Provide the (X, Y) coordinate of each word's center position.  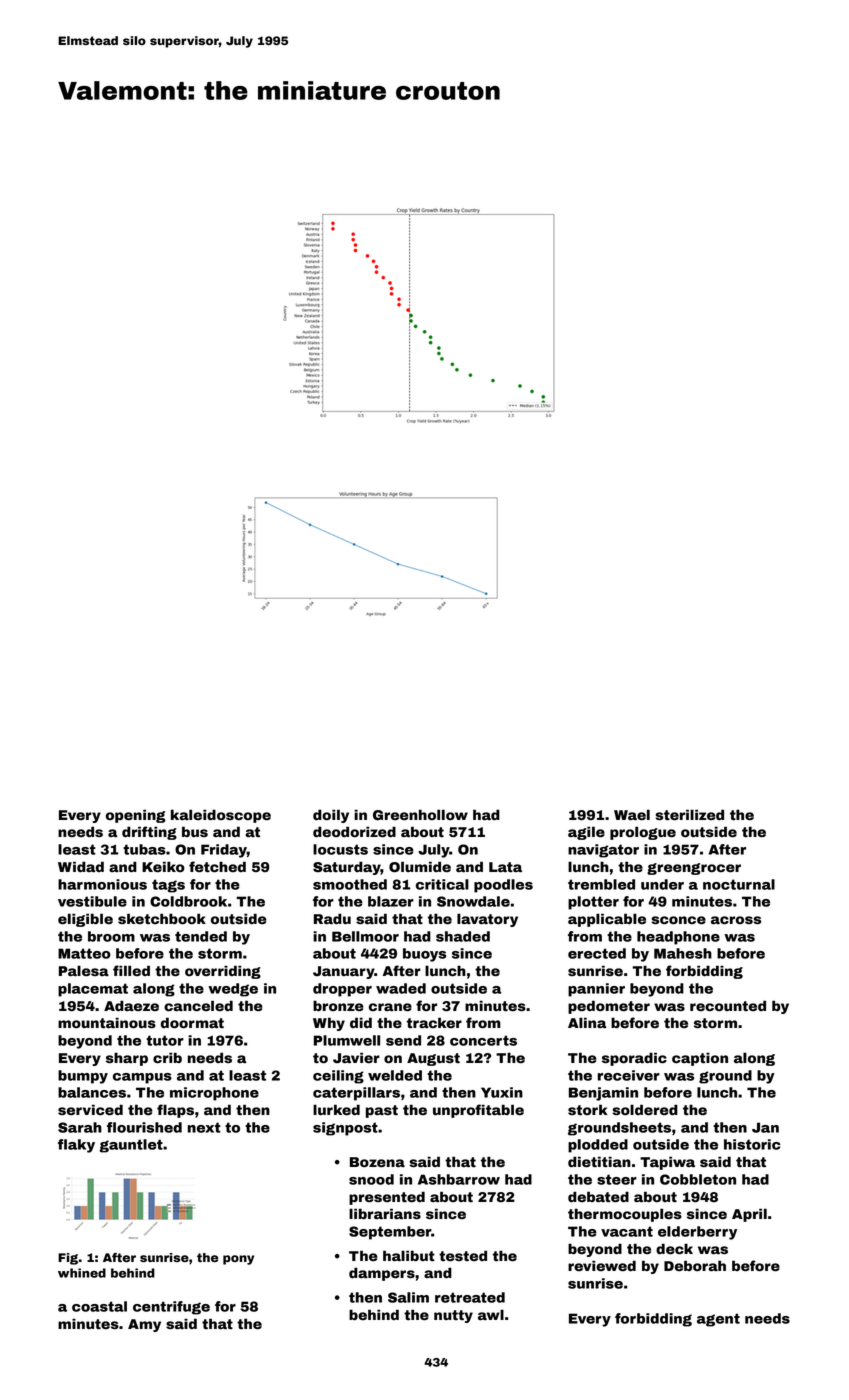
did (361, 1022)
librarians (385, 1214)
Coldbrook (188, 901)
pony (238, 1260)
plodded (598, 1146)
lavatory (487, 920)
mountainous (107, 1023)
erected (597, 953)
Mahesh (683, 953)
